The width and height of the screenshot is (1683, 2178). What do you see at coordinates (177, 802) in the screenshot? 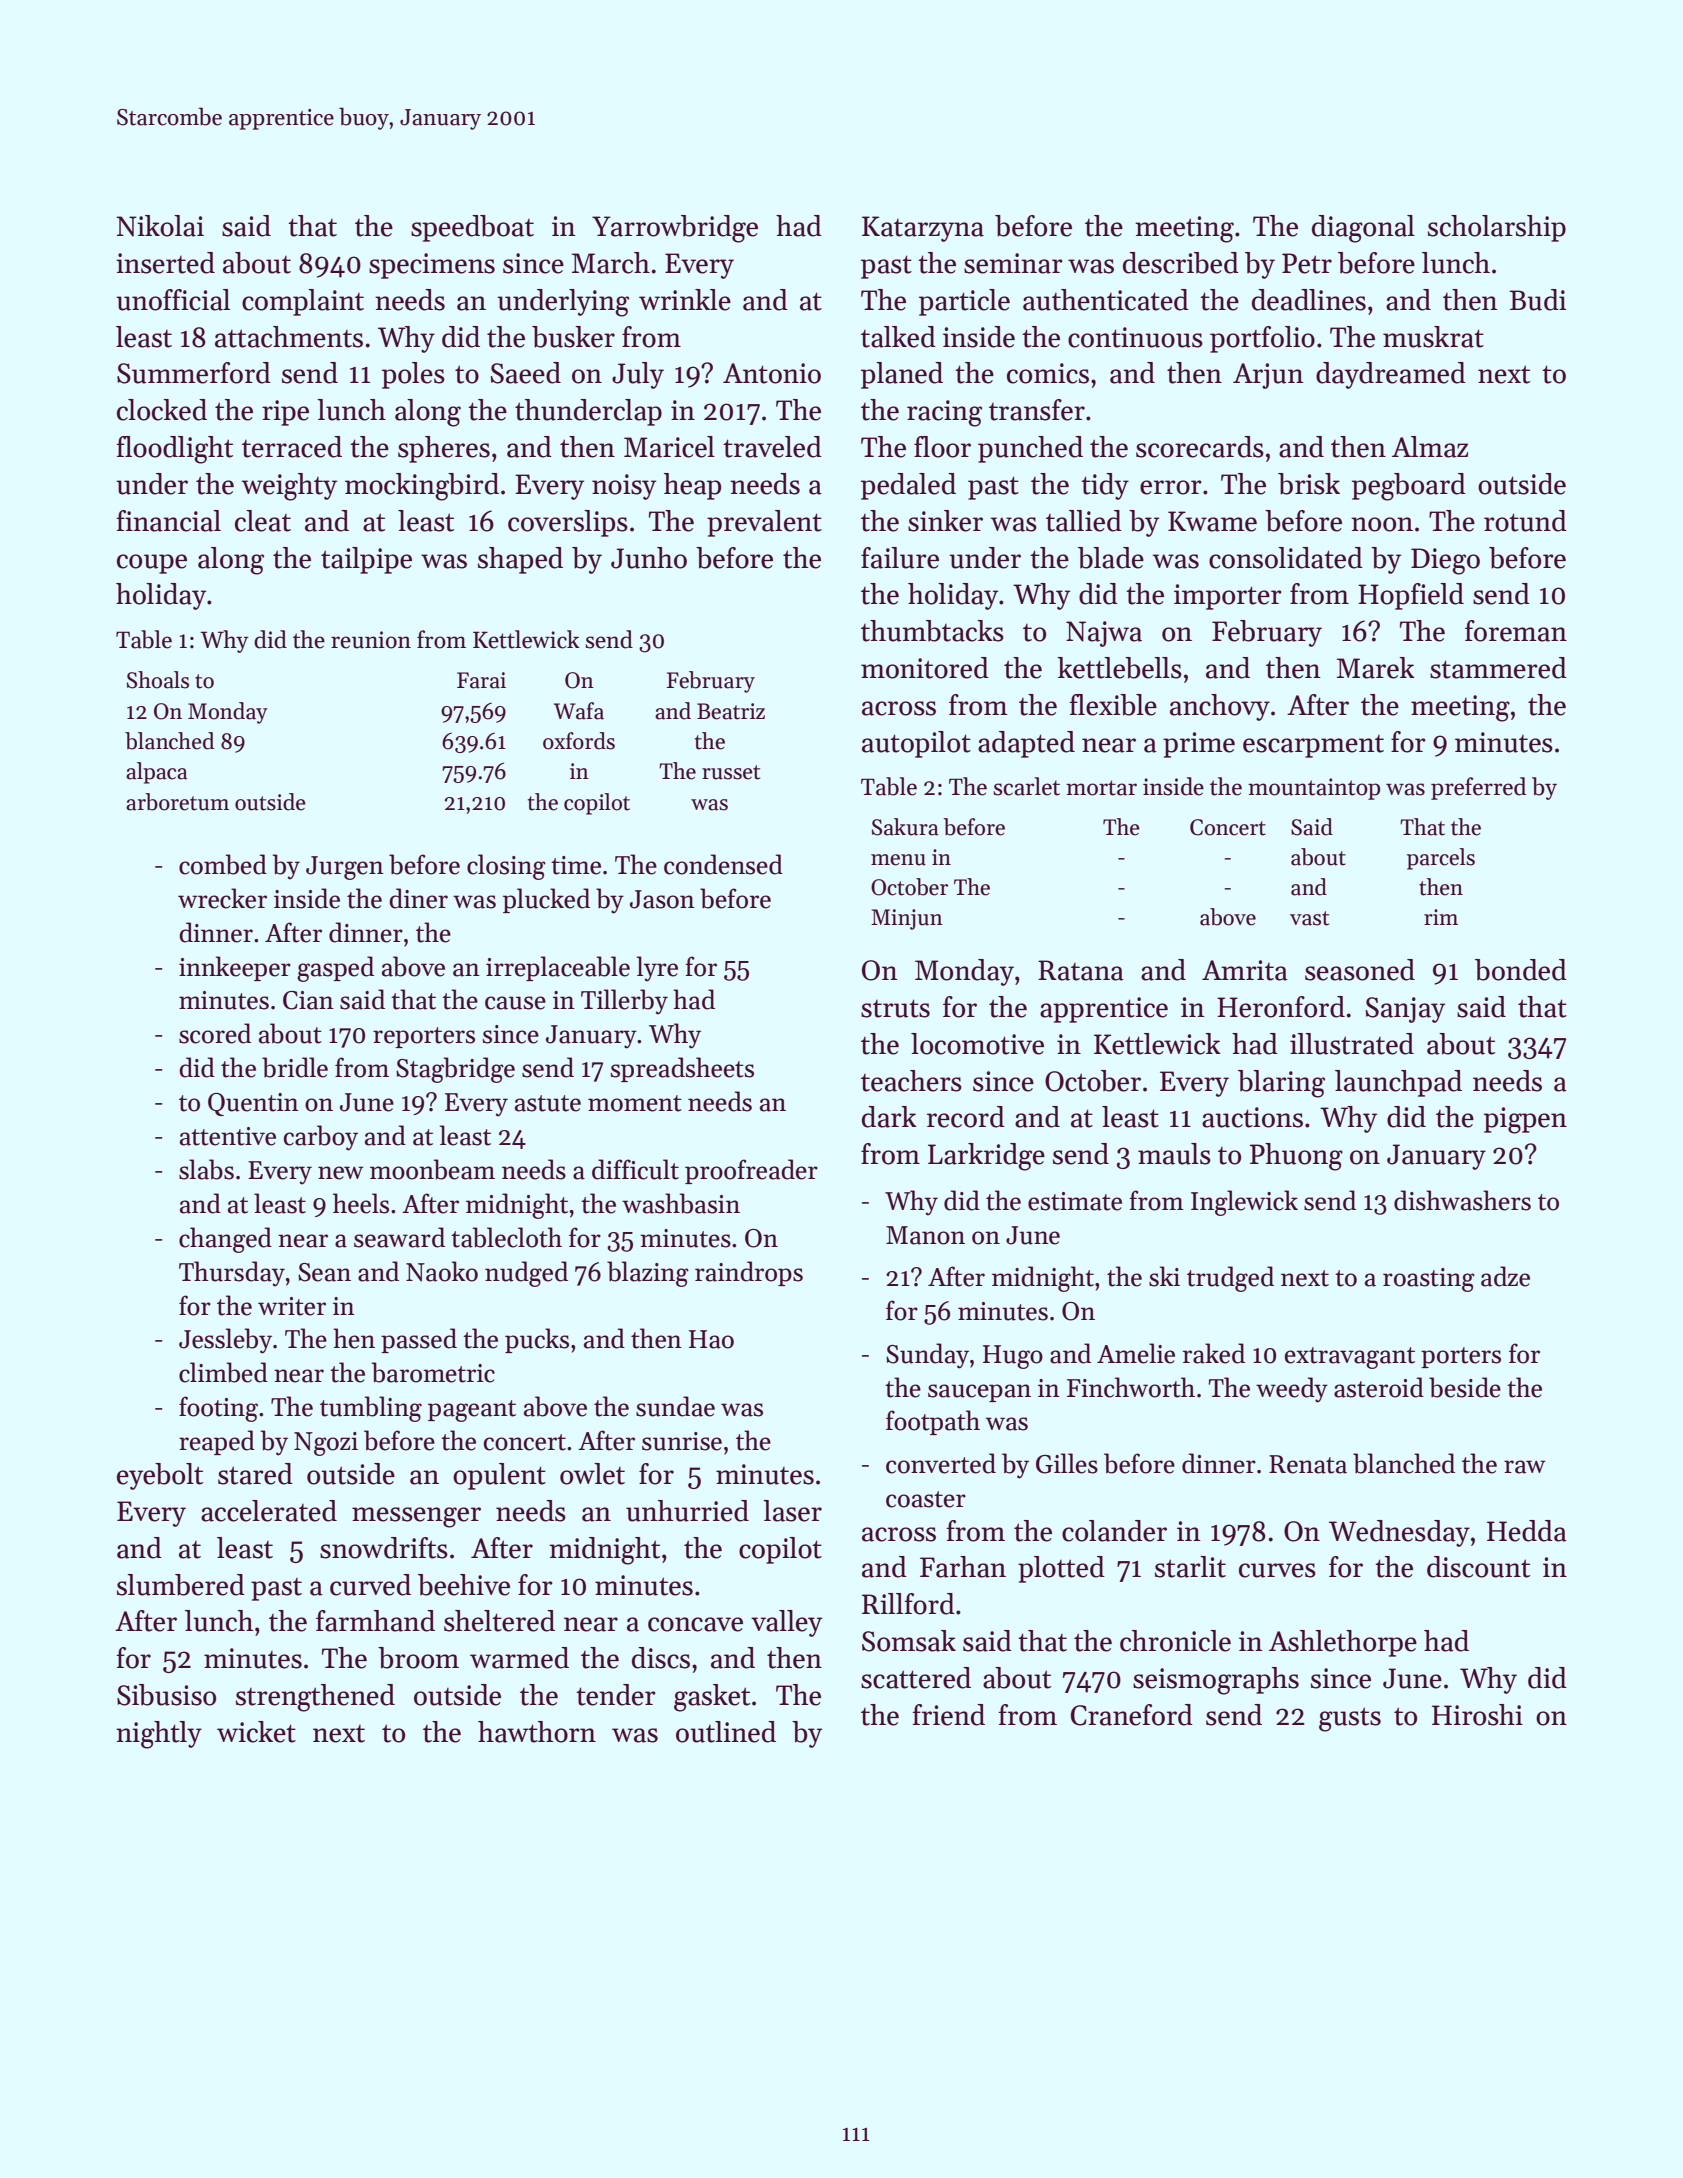
I see `arboretum` at bounding box center [177, 802].
